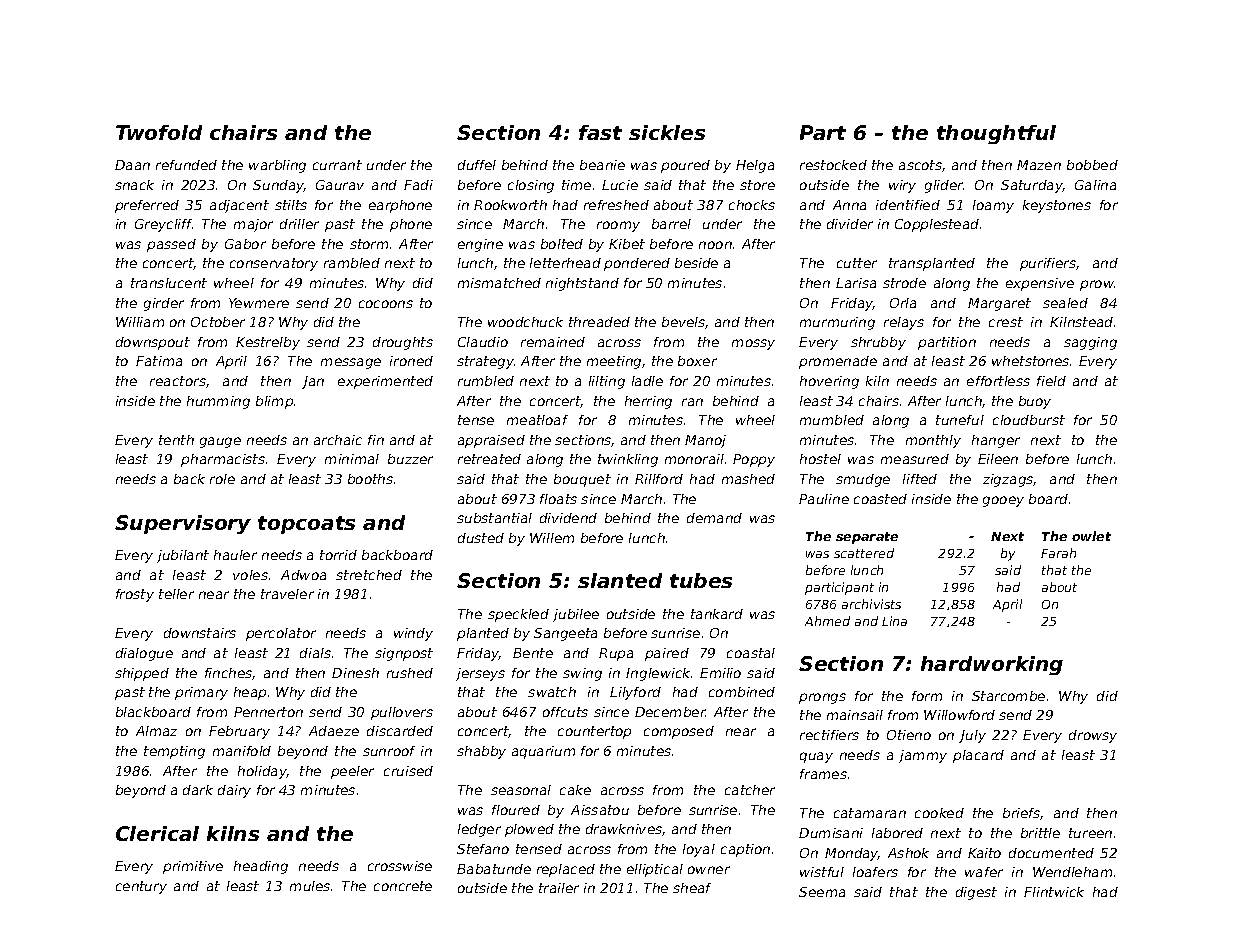 This page has width=1233, height=952. I want to click on dark, so click(198, 790).
